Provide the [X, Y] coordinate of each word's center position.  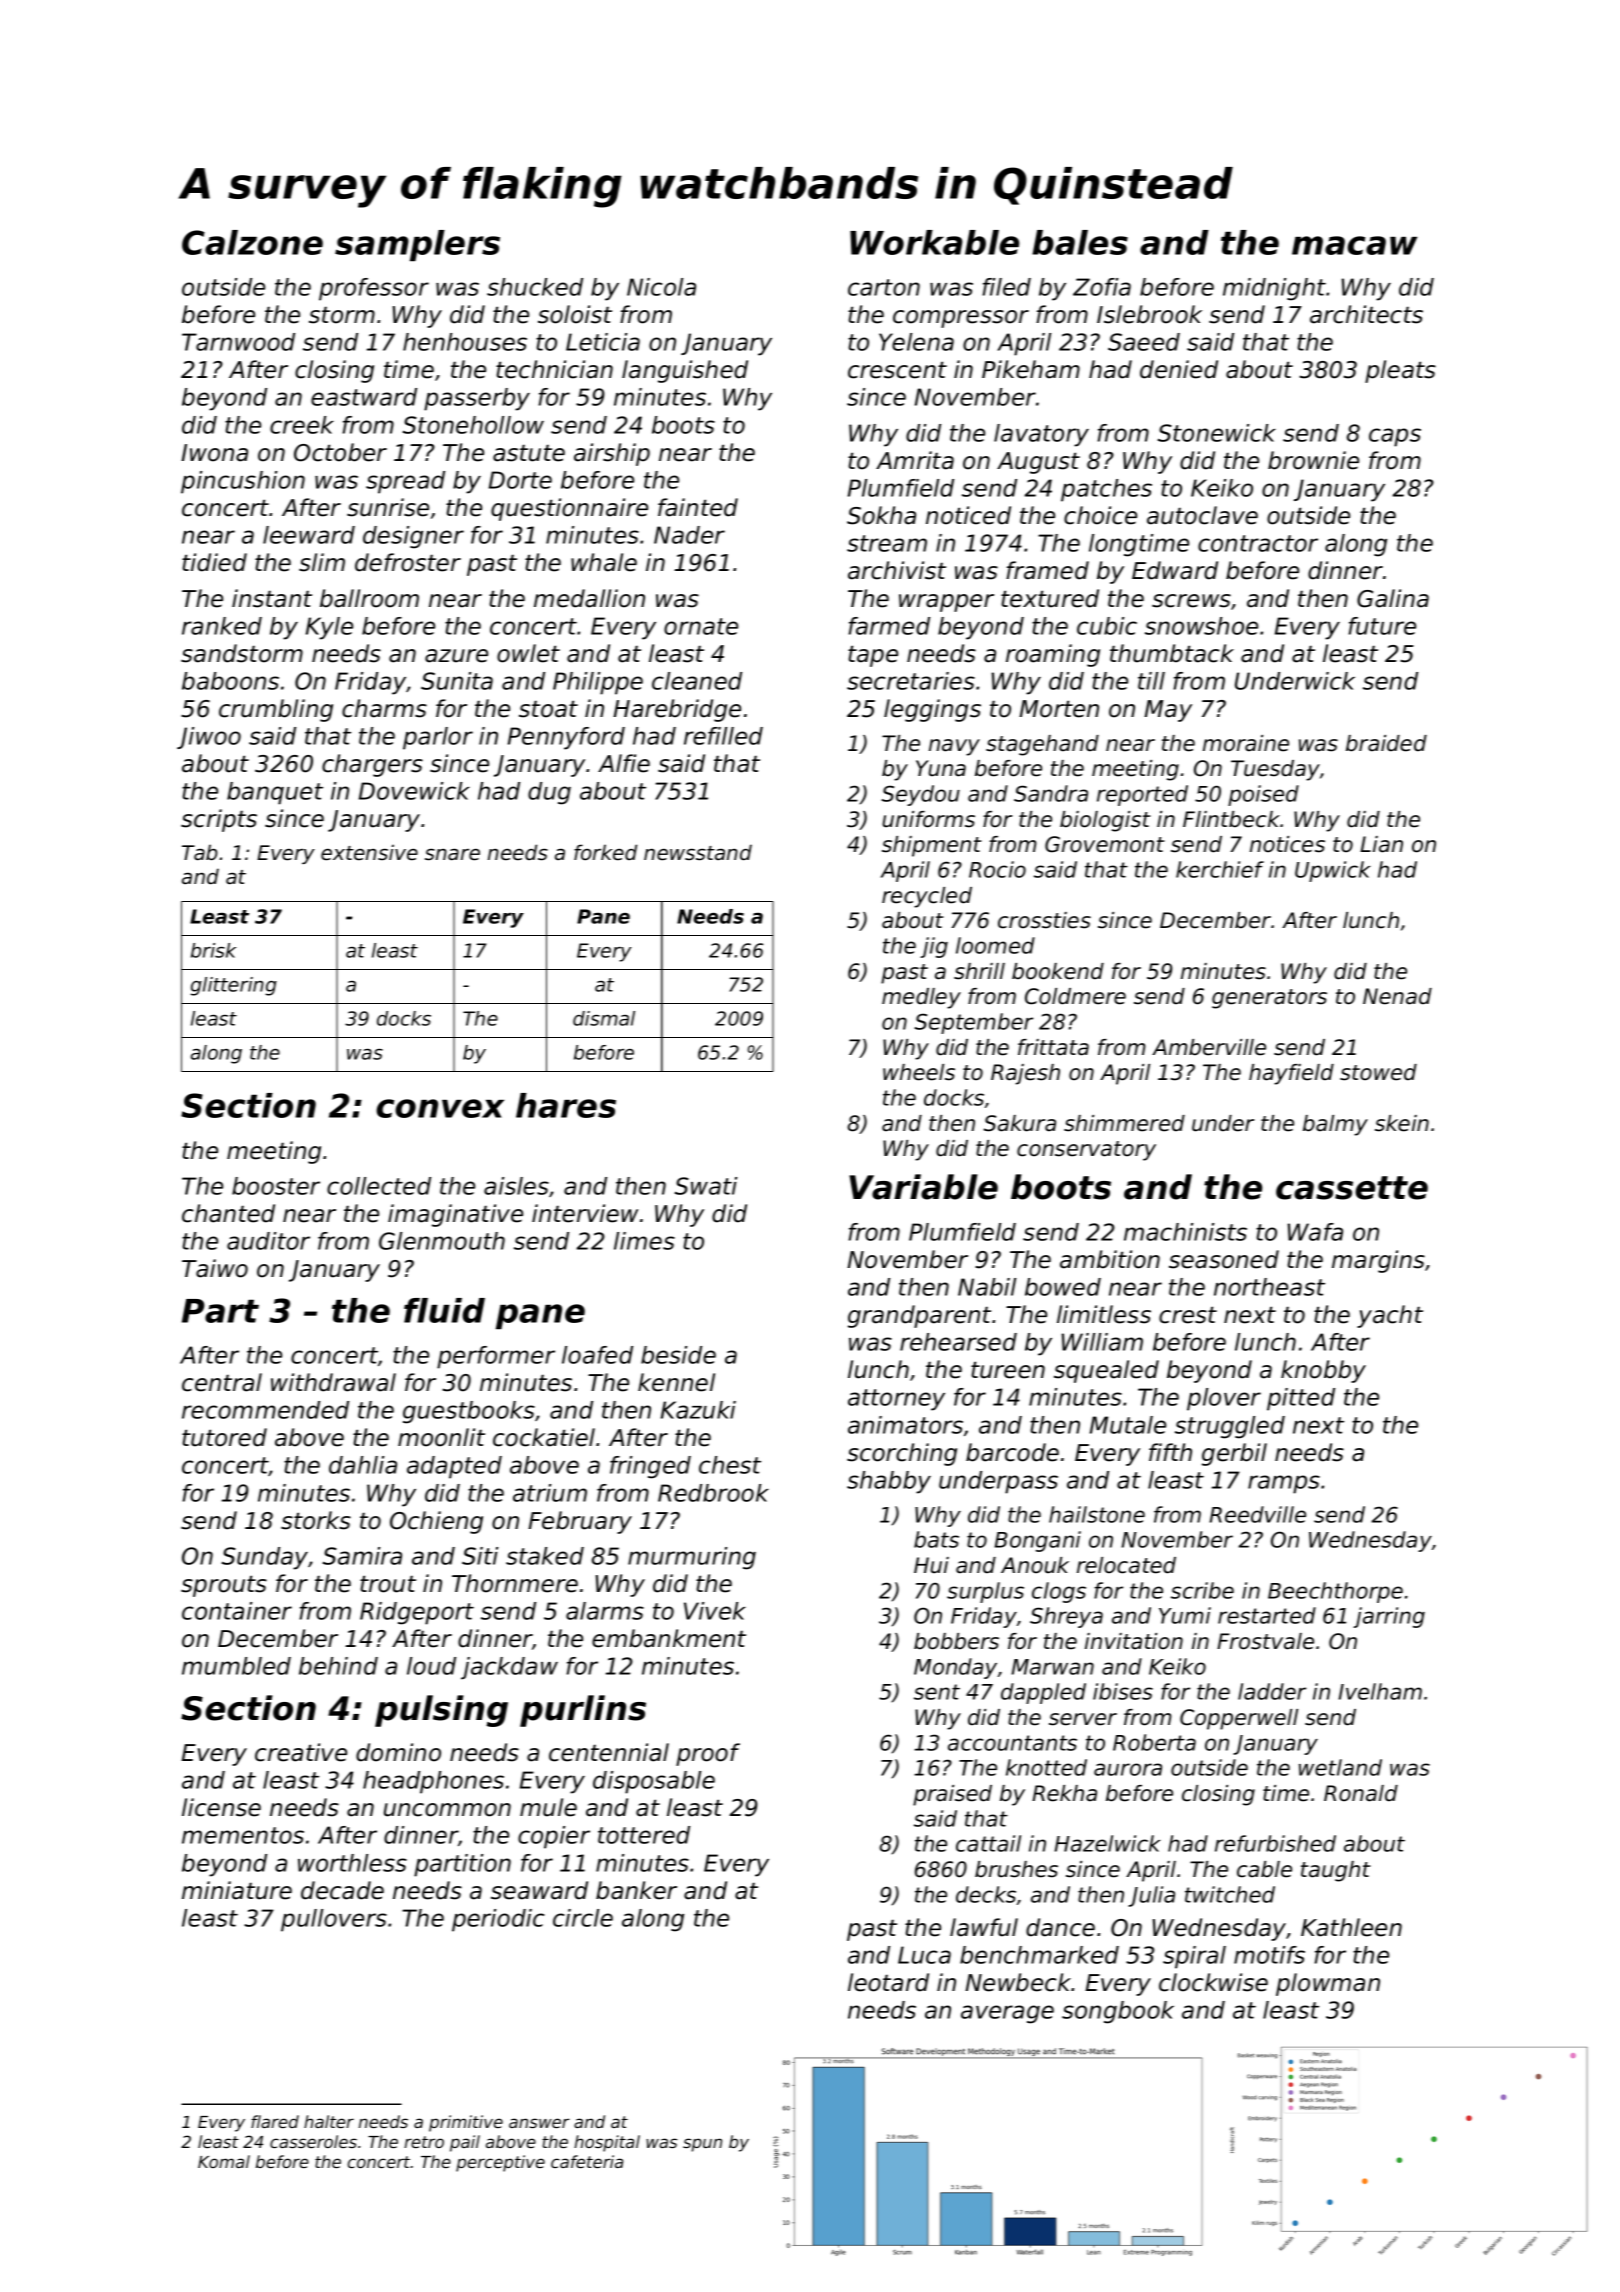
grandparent [919, 1316]
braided [1386, 743]
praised [952, 1795]
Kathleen [1351, 1927]
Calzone [252, 242]
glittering [233, 986]
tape [873, 656]
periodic [498, 1920]
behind [338, 1666]
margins [1378, 1261]
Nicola [661, 287]
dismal [604, 1018]
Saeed [1144, 342]
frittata [1053, 1047]
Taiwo [215, 1268]
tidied [214, 562]
